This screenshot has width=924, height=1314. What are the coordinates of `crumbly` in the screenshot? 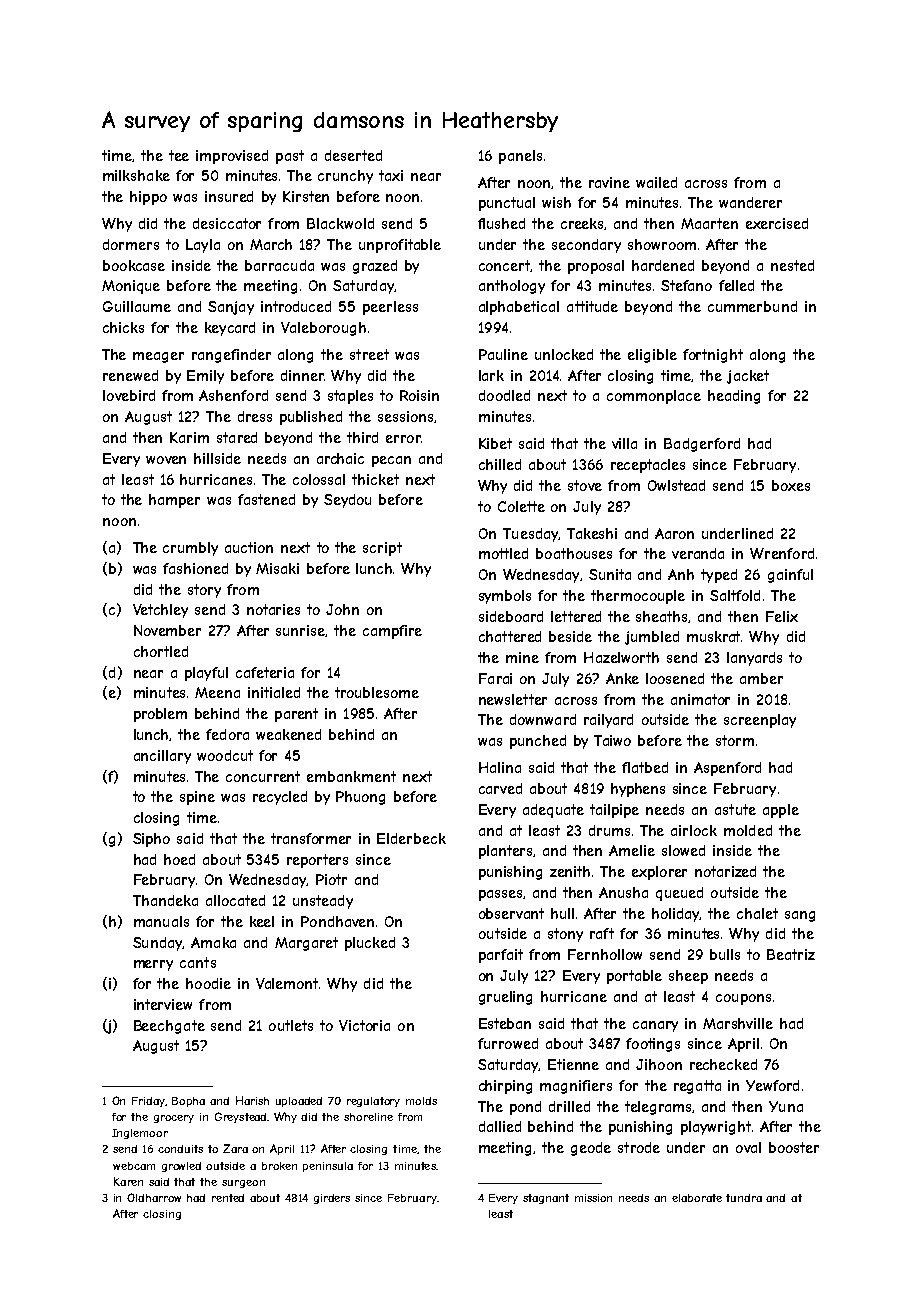 It's located at (190, 549).
